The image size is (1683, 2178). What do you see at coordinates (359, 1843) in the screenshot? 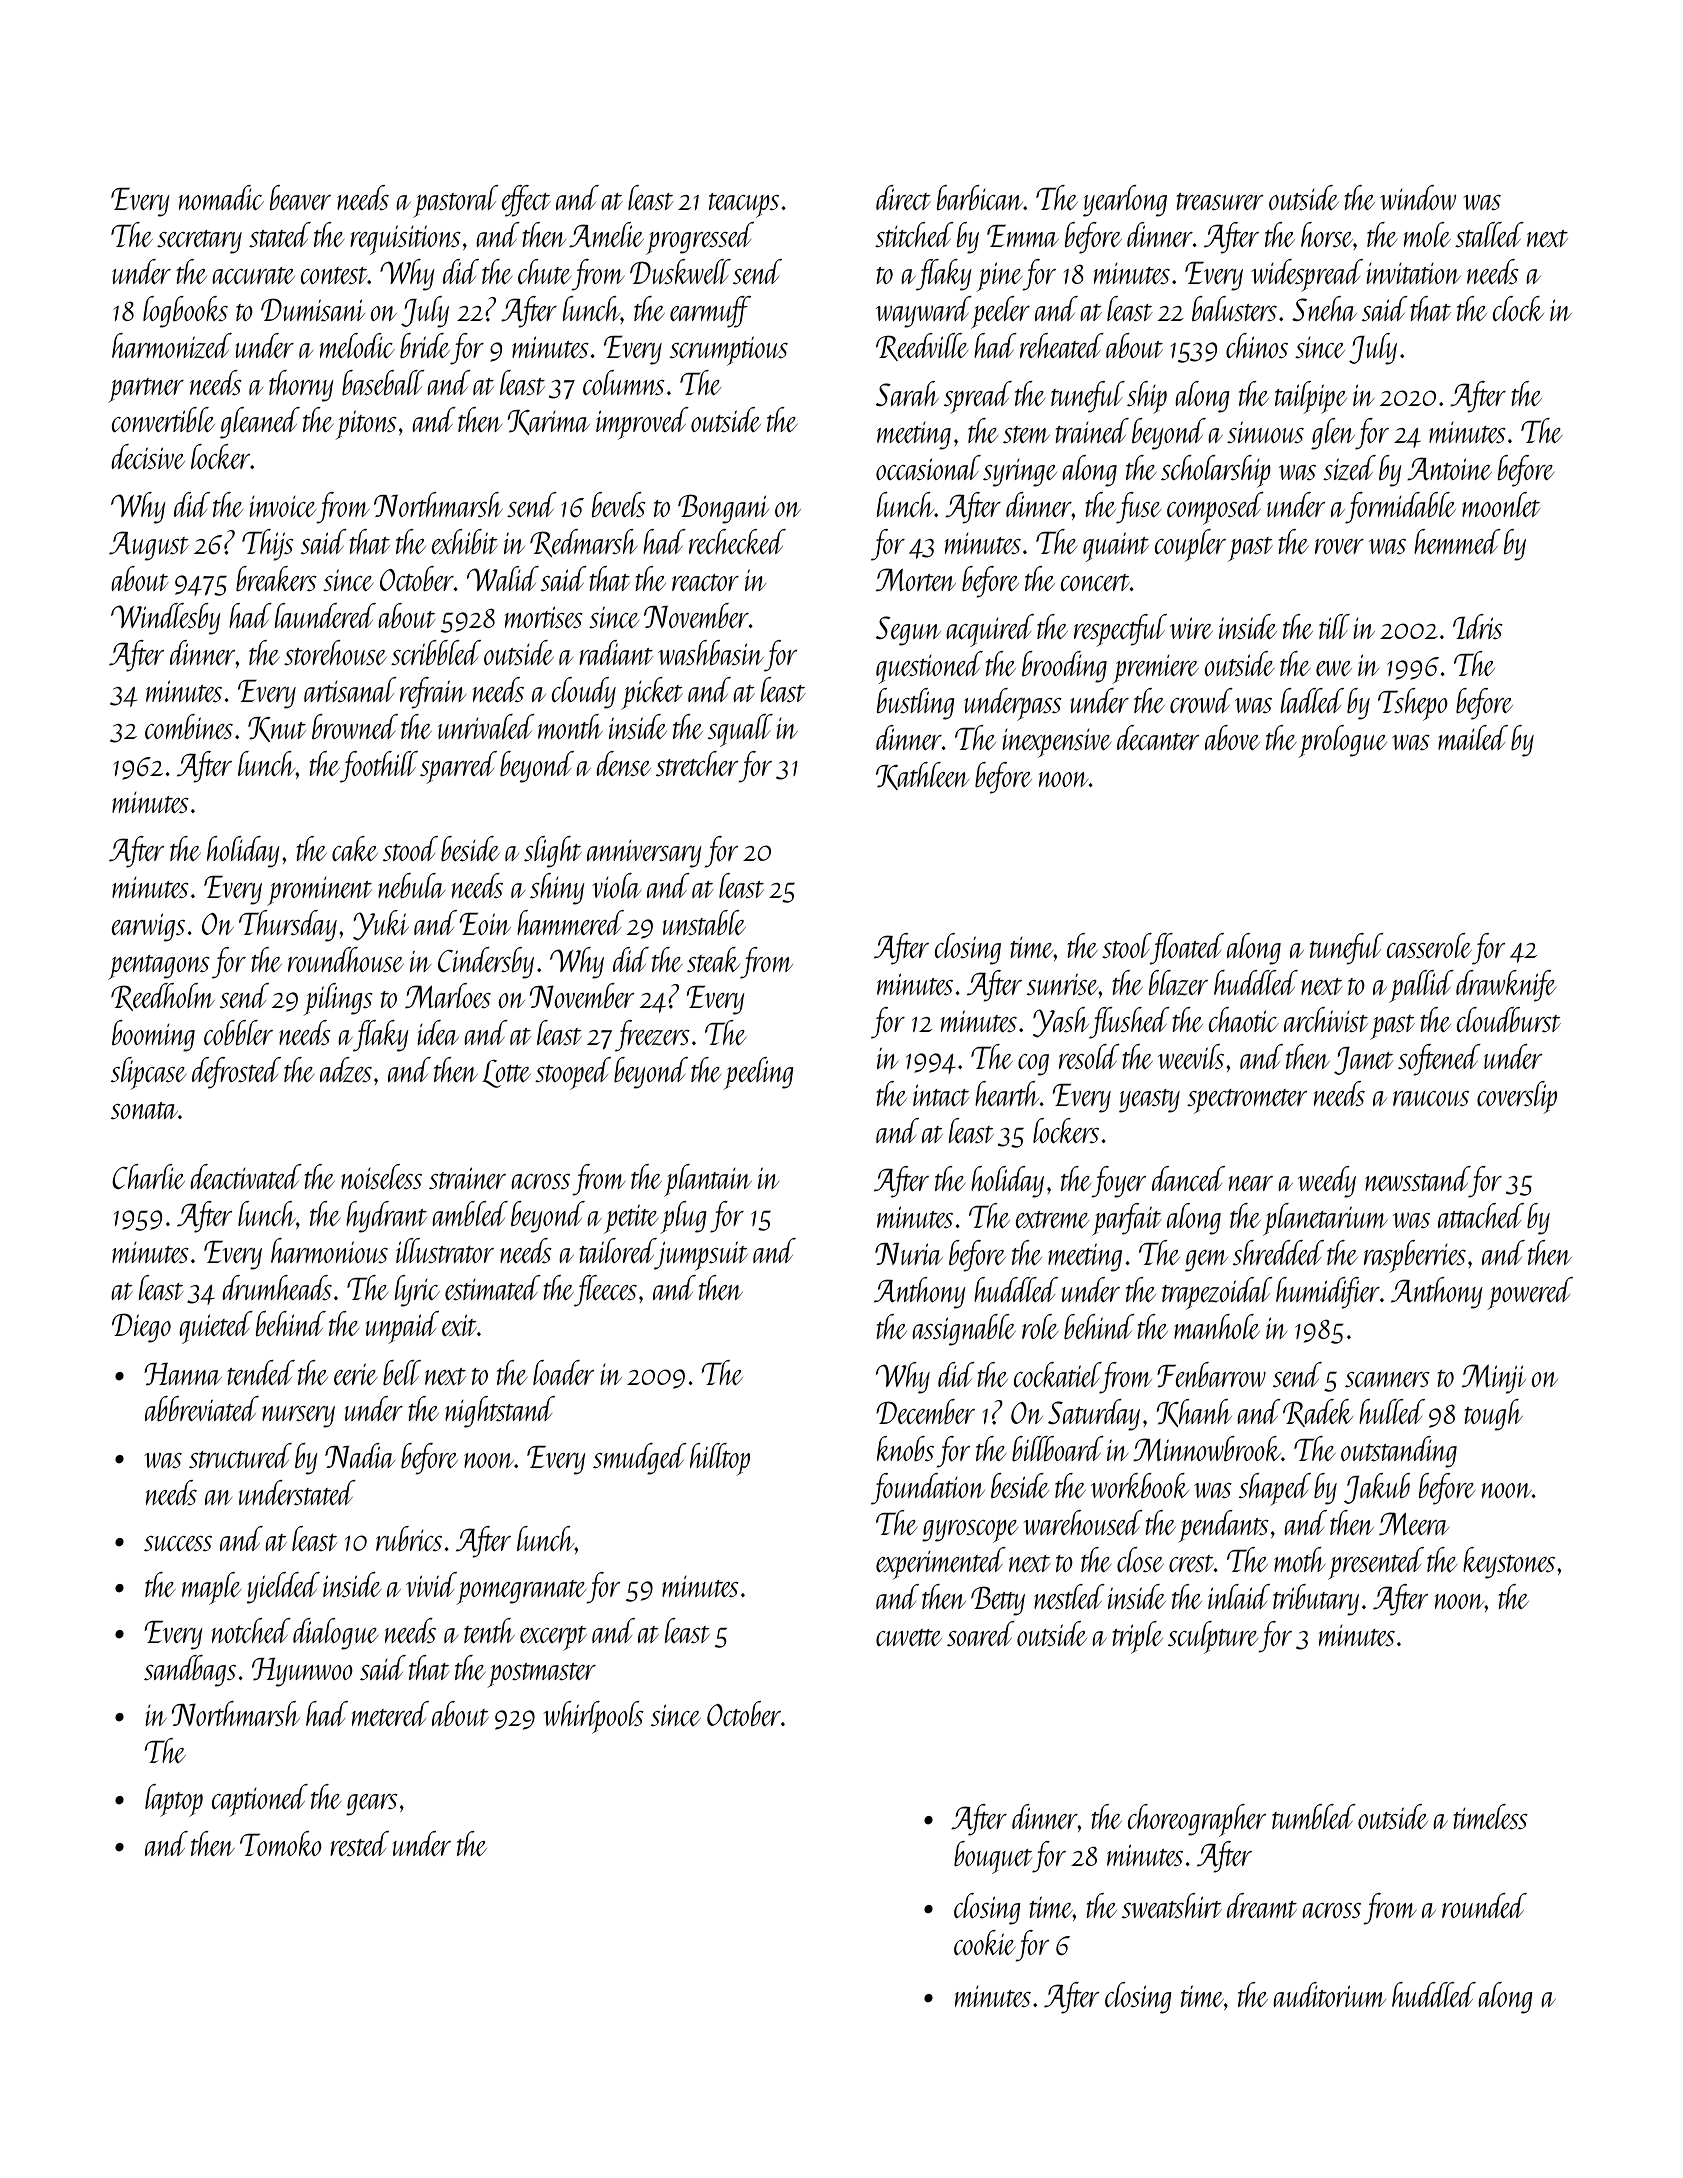
I see `rested` at bounding box center [359, 1843].
